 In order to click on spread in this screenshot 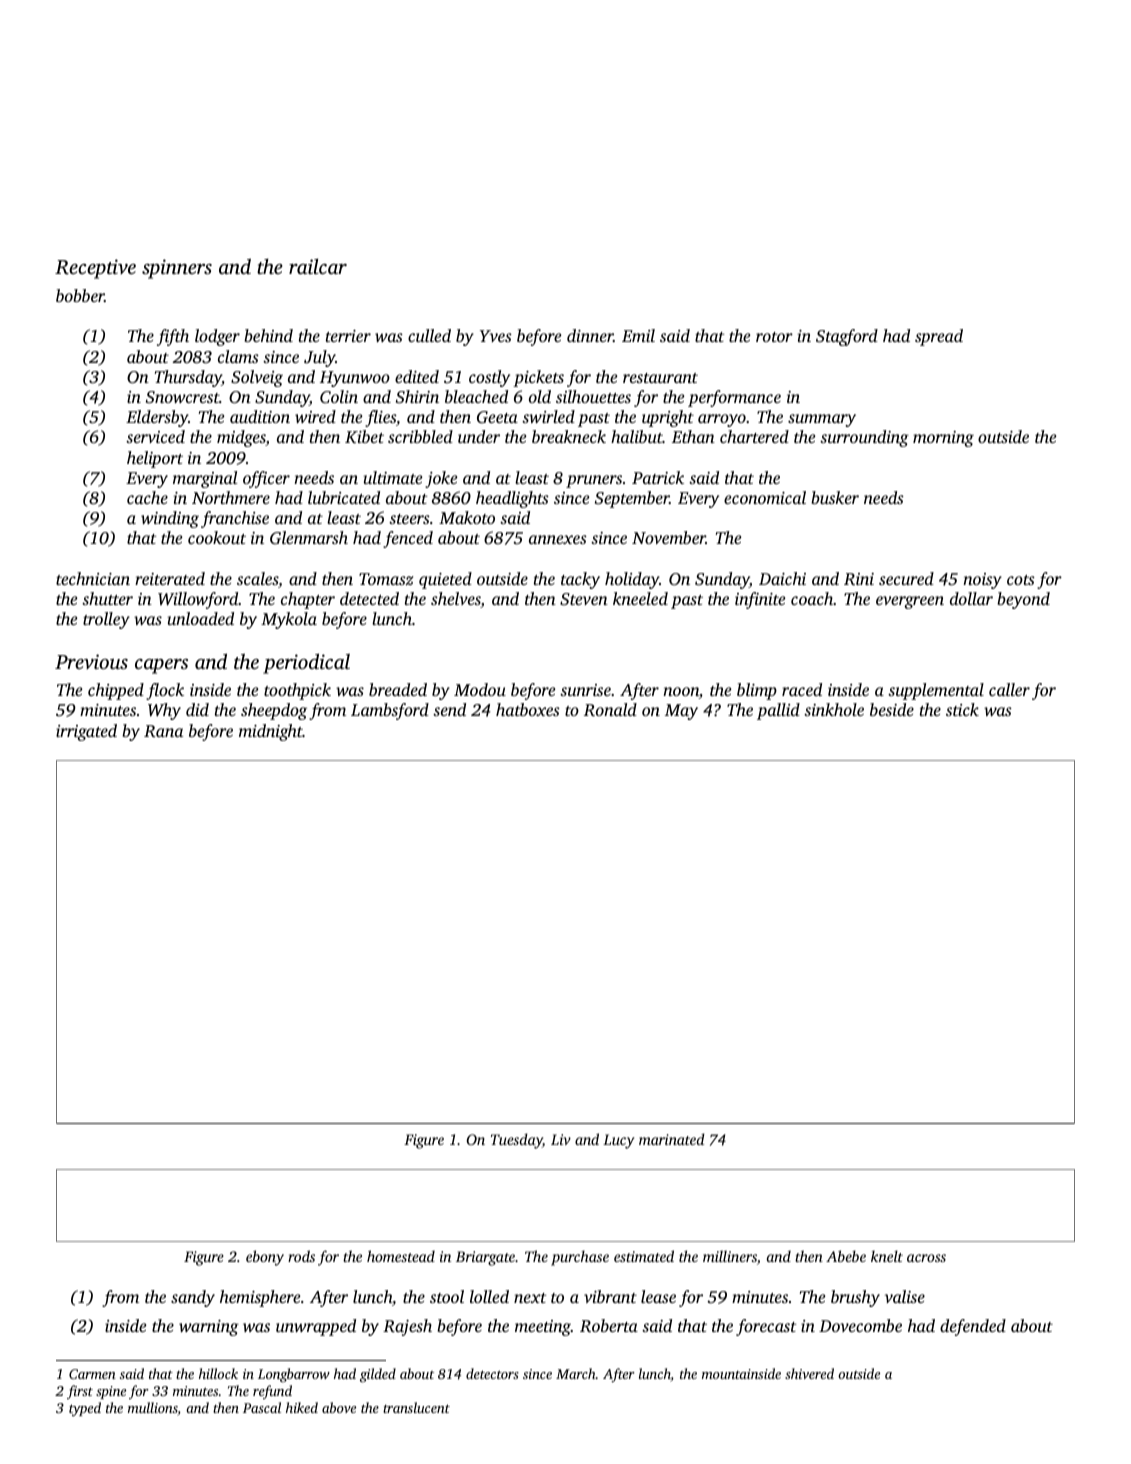, I will do `click(939, 337)`.
